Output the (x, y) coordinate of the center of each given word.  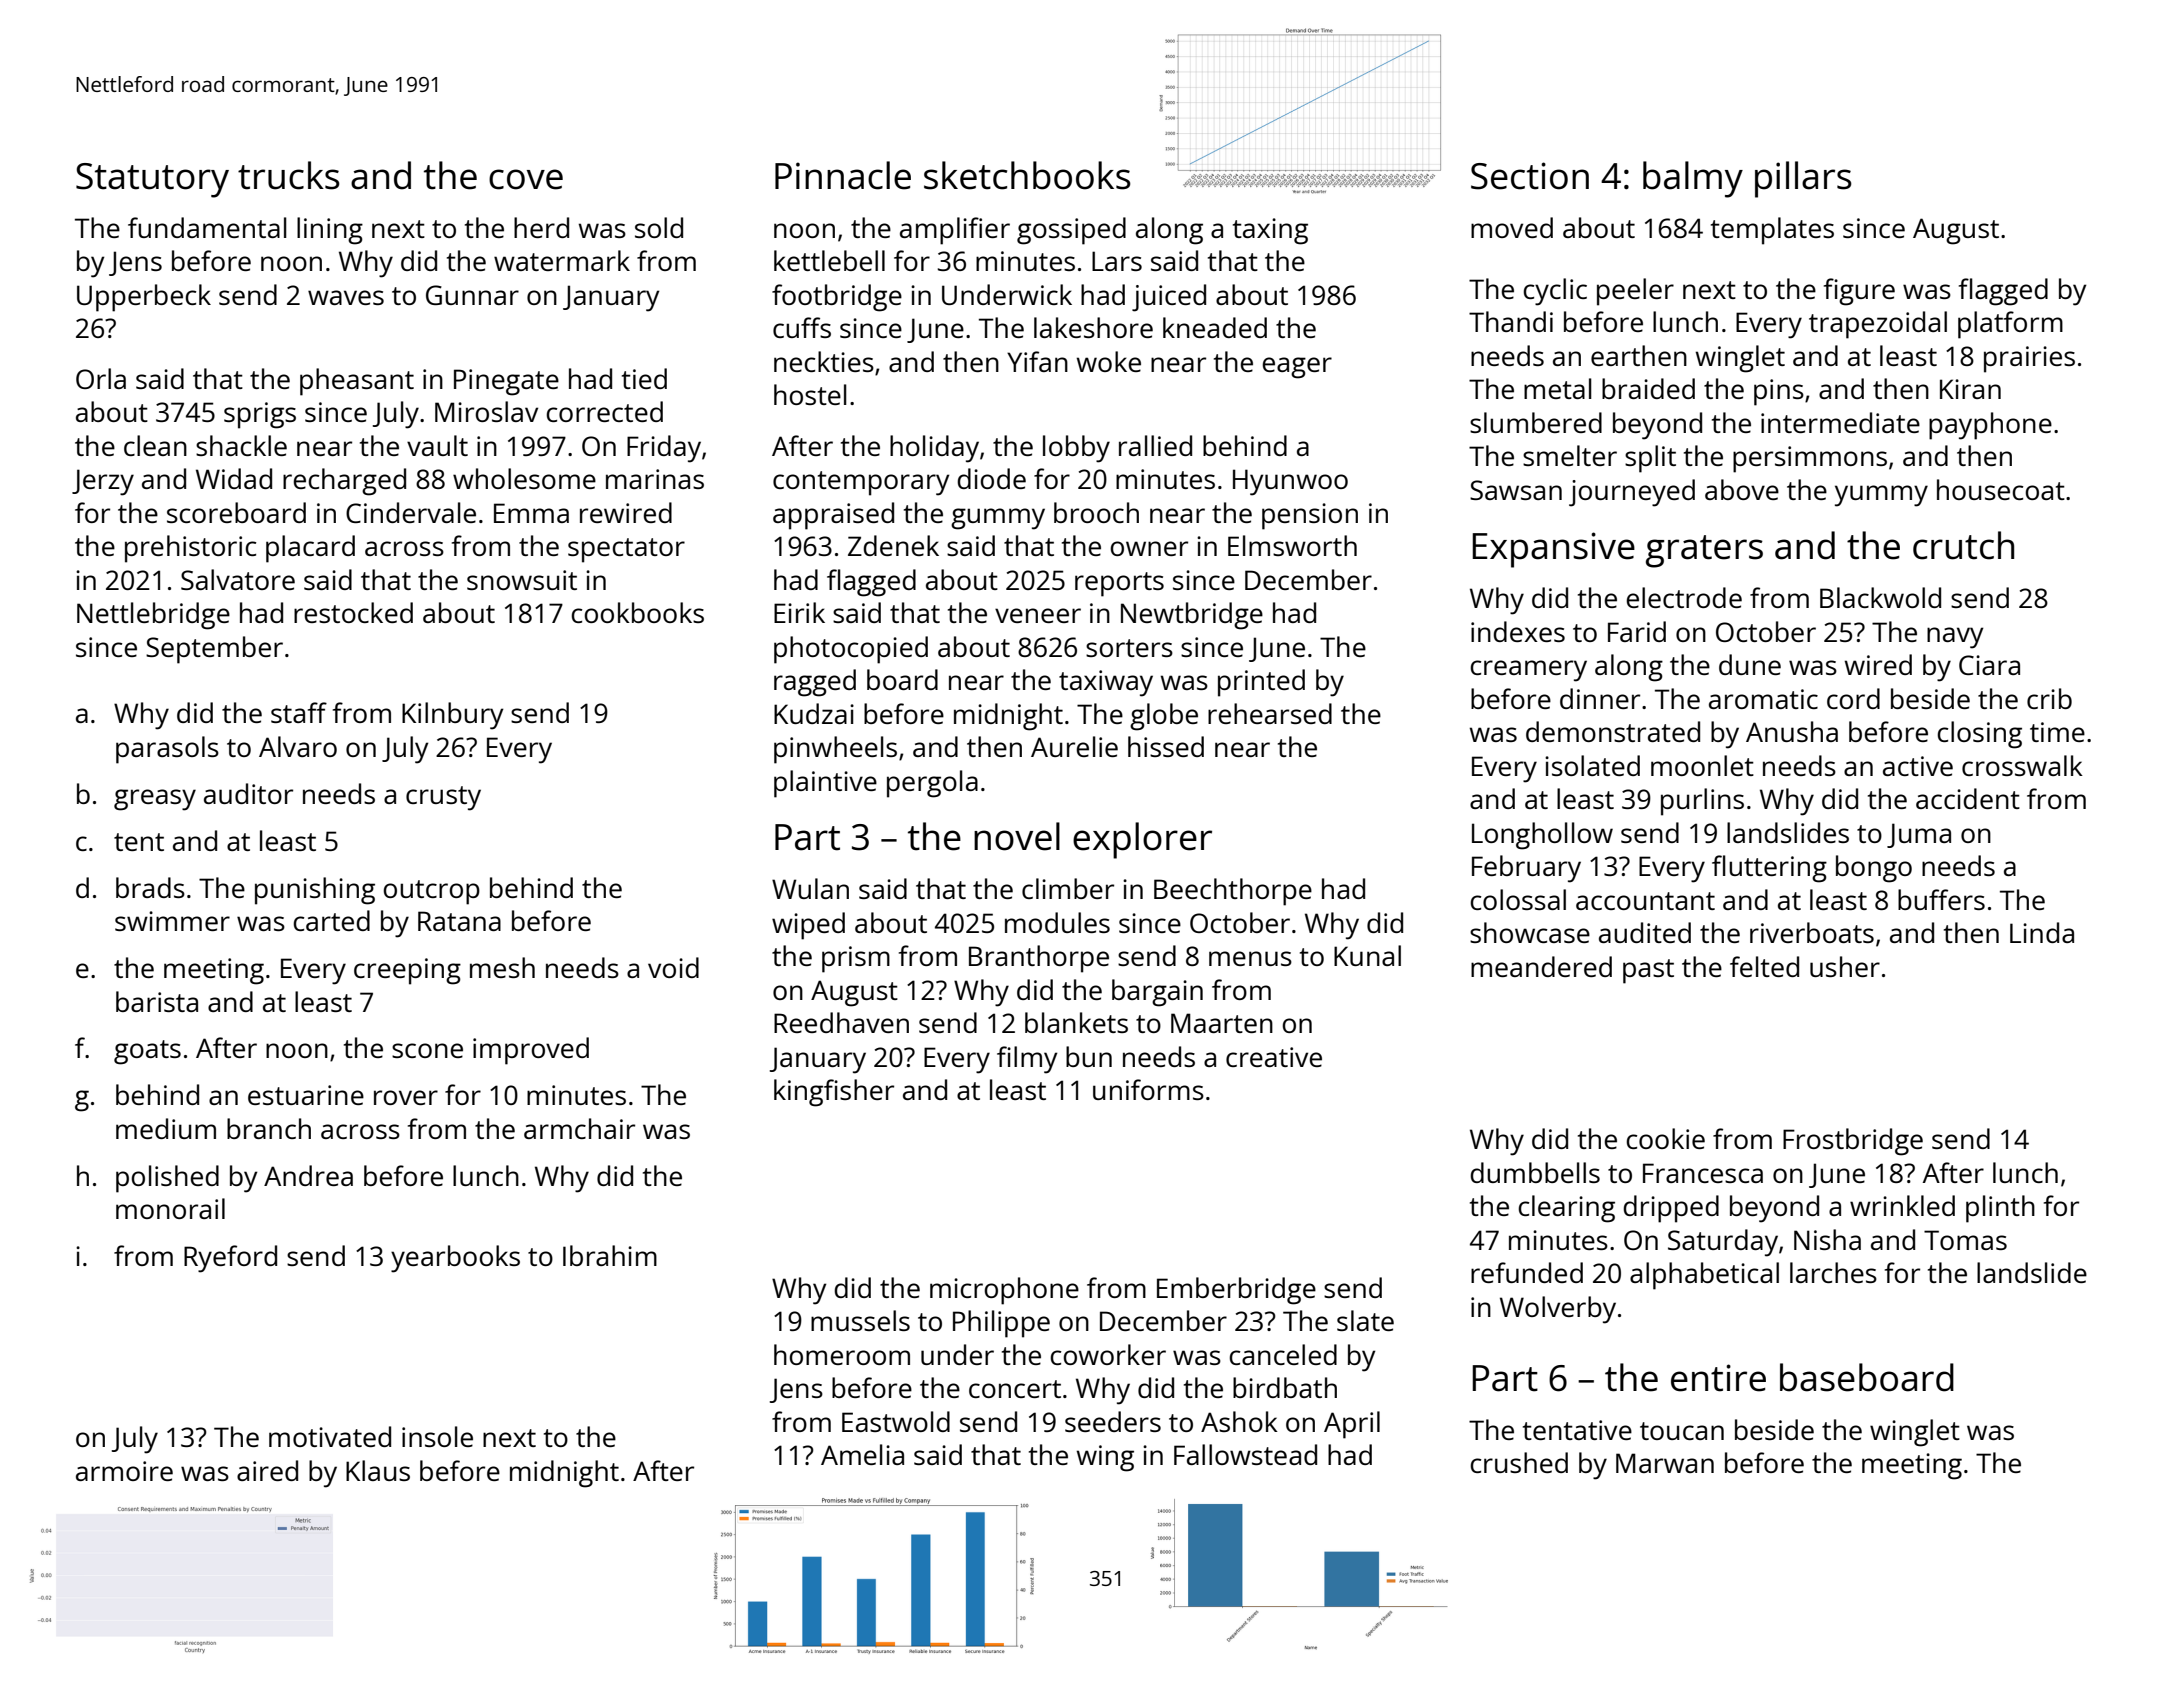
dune (1750, 664)
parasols (167, 750)
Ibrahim (610, 1255)
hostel (810, 394)
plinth (2000, 1209)
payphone (1990, 426)
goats (147, 1052)
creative (1274, 1057)
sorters (1129, 648)
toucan (1682, 1431)
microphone (1004, 1291)
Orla (101, 378)
